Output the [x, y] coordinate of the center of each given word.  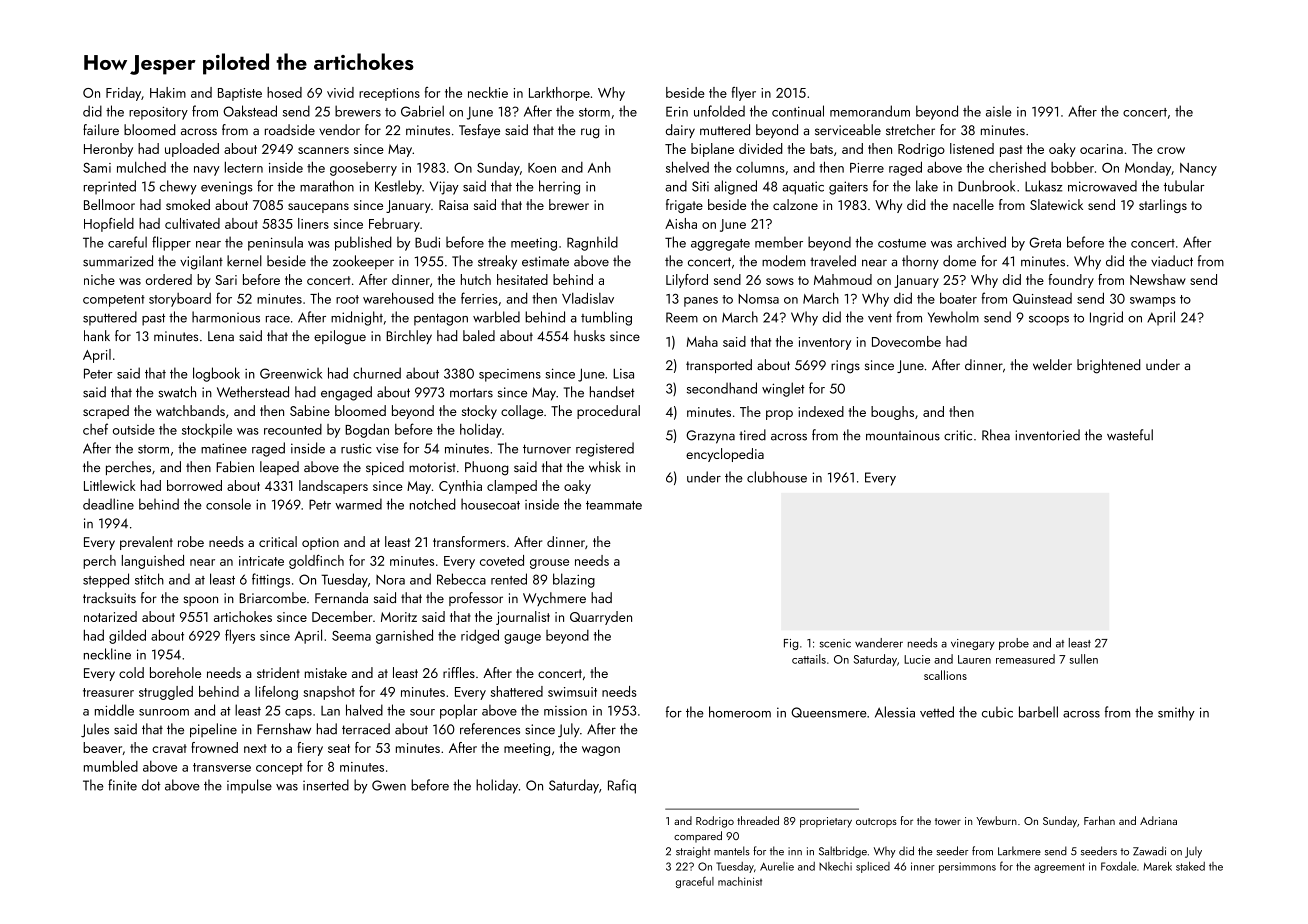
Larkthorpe [559, 94]
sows [780, 281]
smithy [1176, 713]
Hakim [168, 92]
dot [151, 785]
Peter [98, 373]
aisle [999, 111]
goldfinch [316, 561]
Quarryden [601, 618]
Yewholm [953, 317]
